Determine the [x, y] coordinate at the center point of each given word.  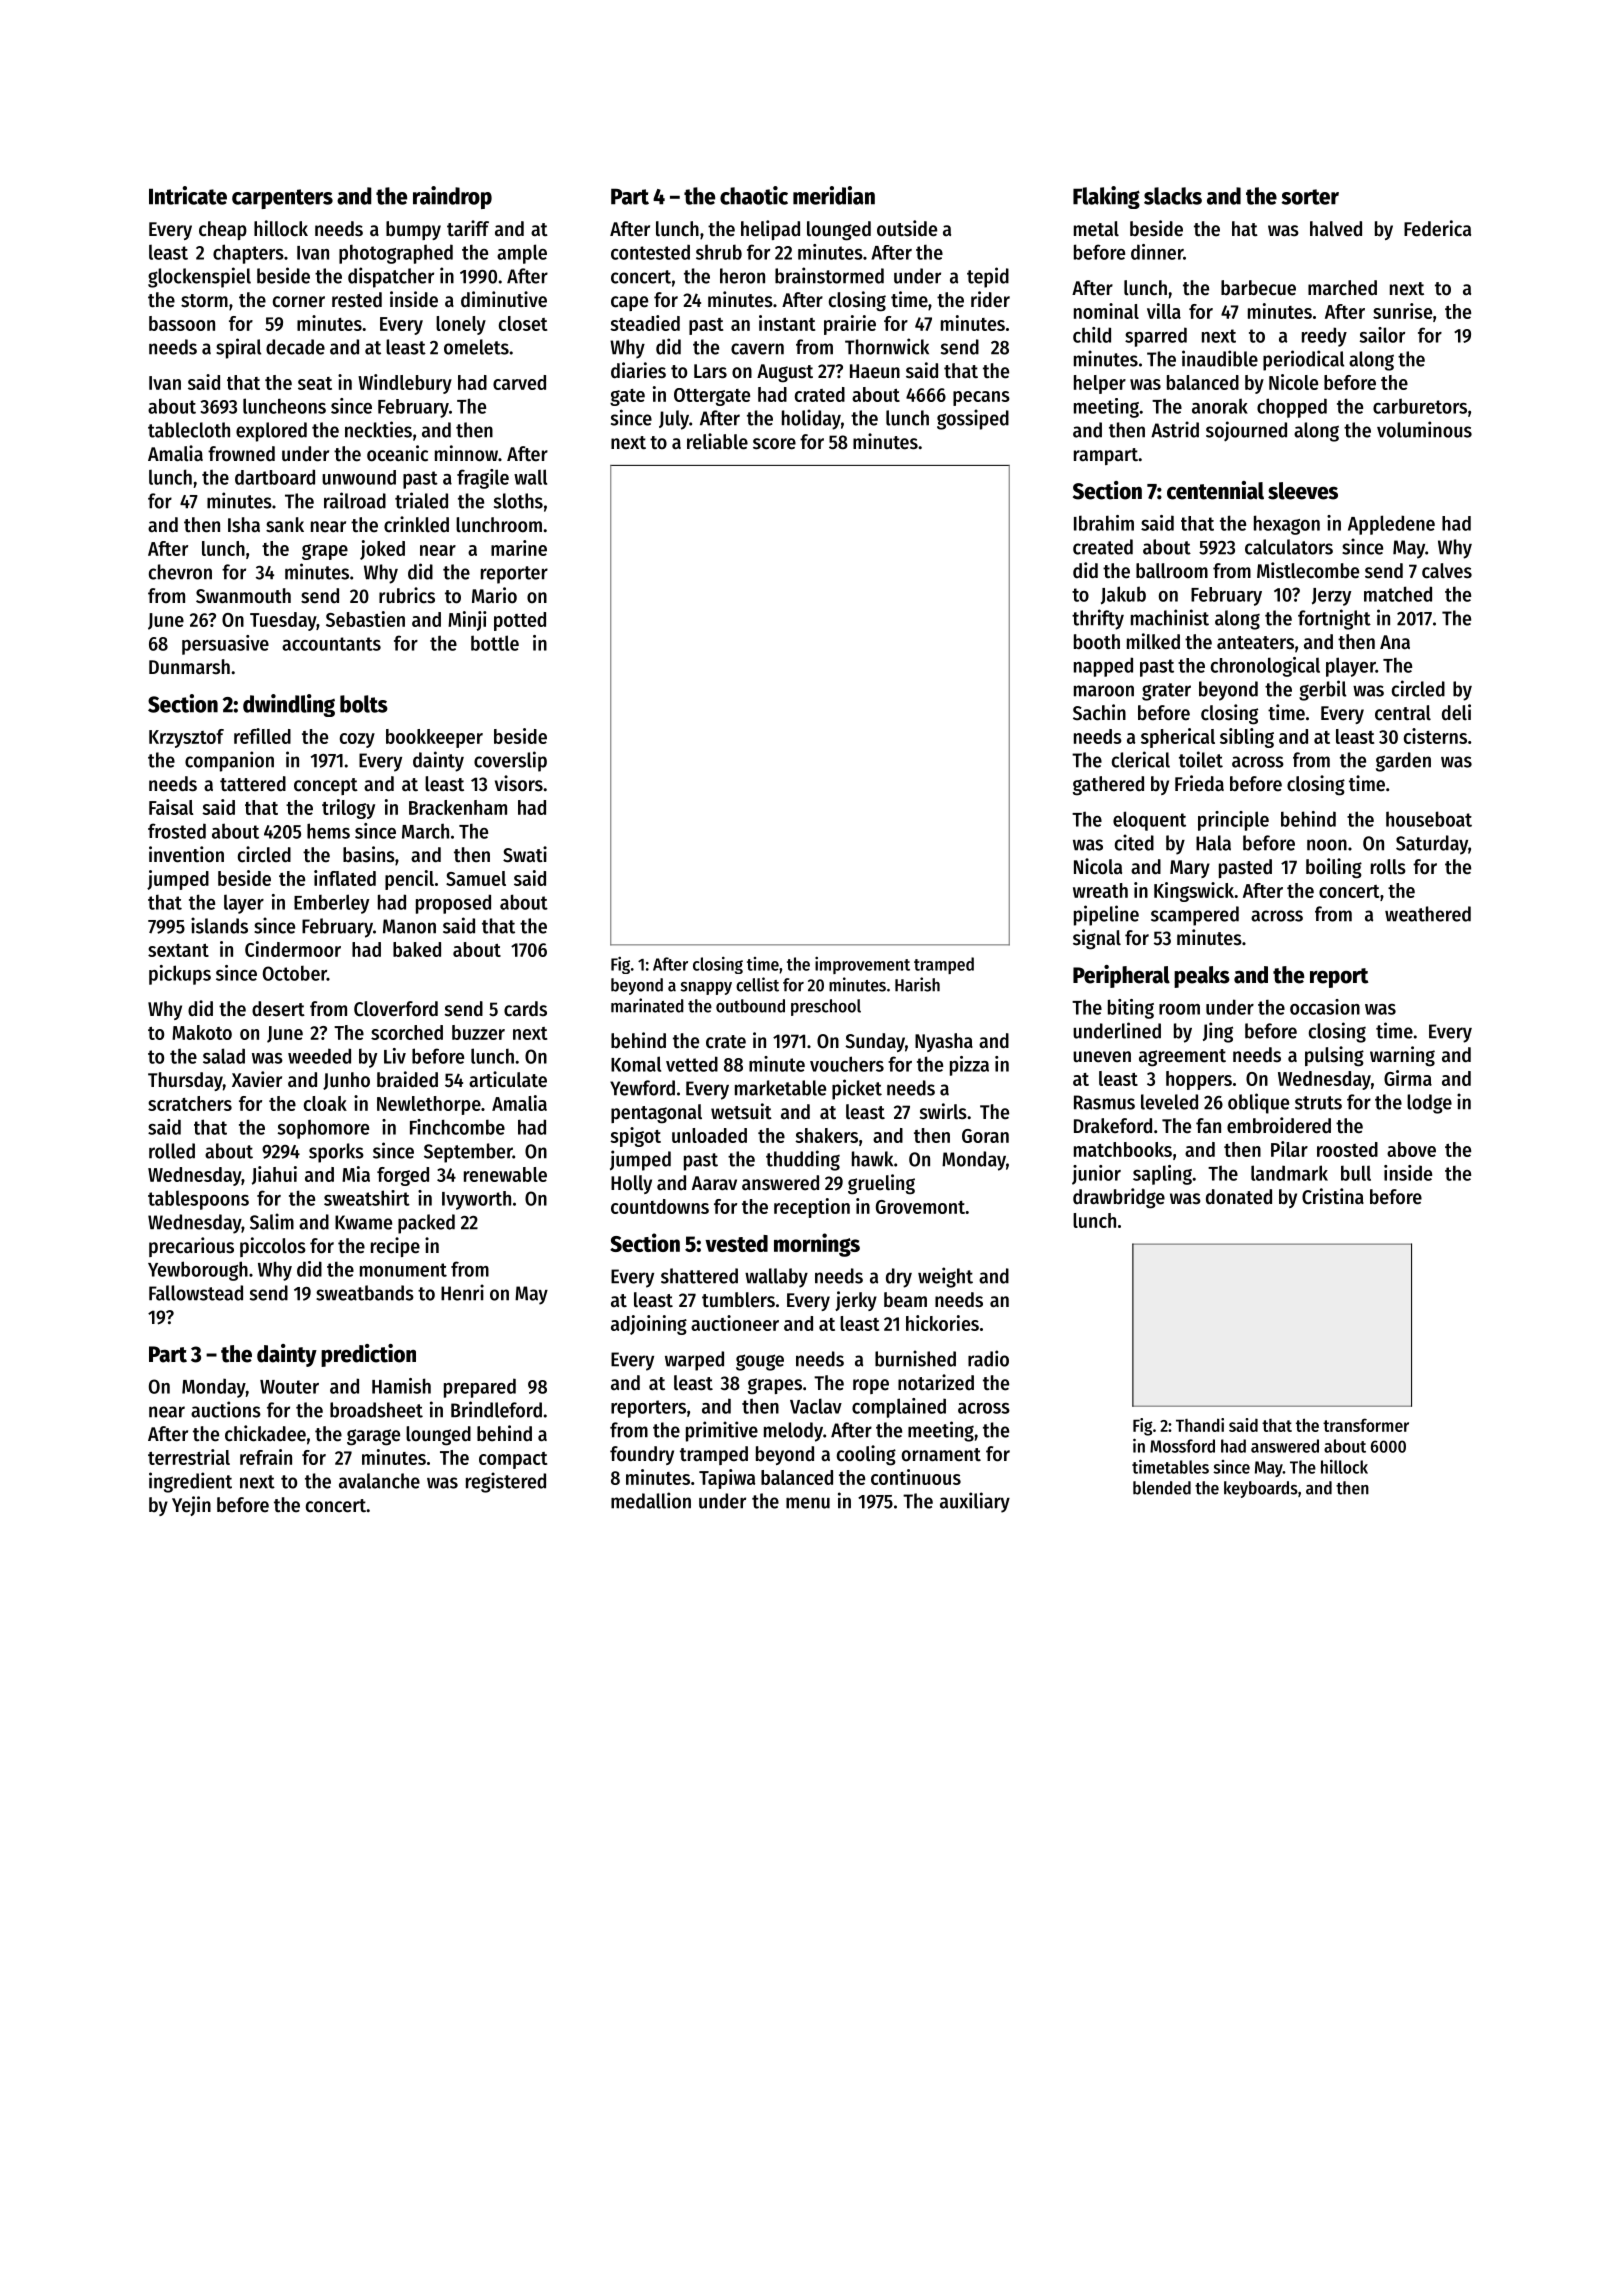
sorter [1310, 197]
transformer [1366, 1425]
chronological [1265, 667]
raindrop [452, 197]
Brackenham [458, 807]
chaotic [754, 195]
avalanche [379, 1481]
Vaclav [816, 1406]
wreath [1100, 890]
